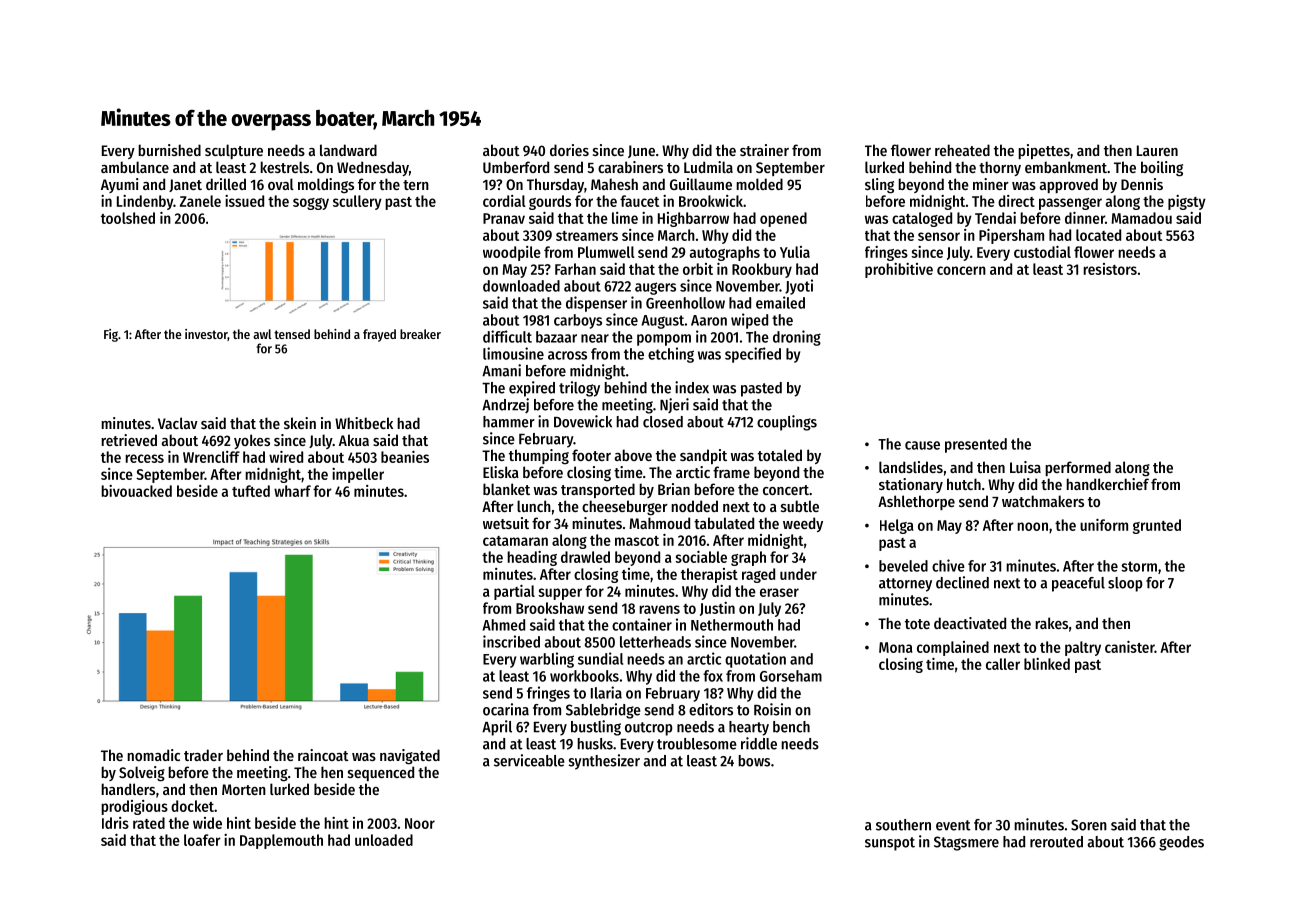 The width and height of the document is (1308, 924). I want to click on Lauren, so click(1157, 150).
